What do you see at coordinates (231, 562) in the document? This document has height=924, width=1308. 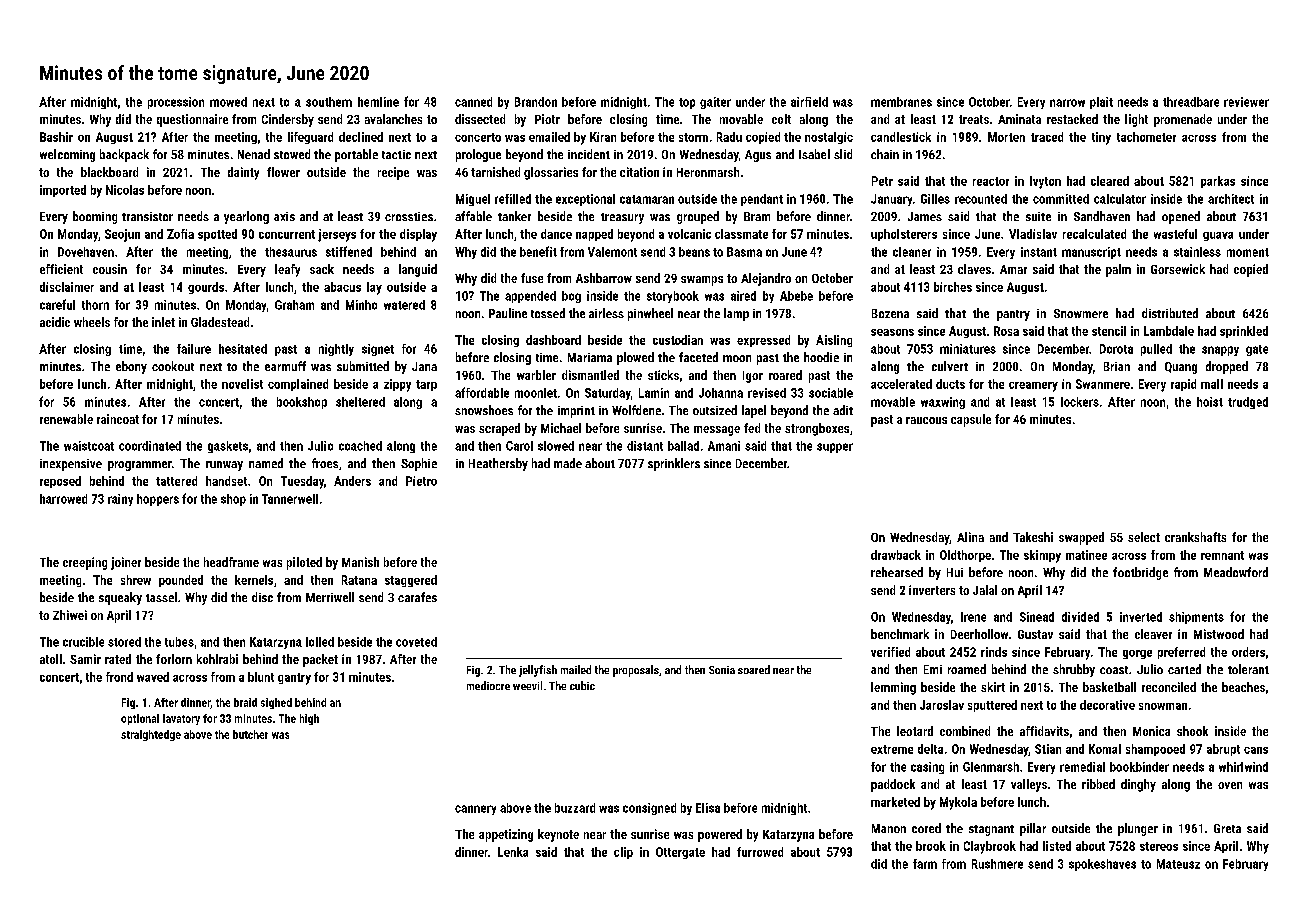 I see `headframe` at bounding box center [231, 562].
